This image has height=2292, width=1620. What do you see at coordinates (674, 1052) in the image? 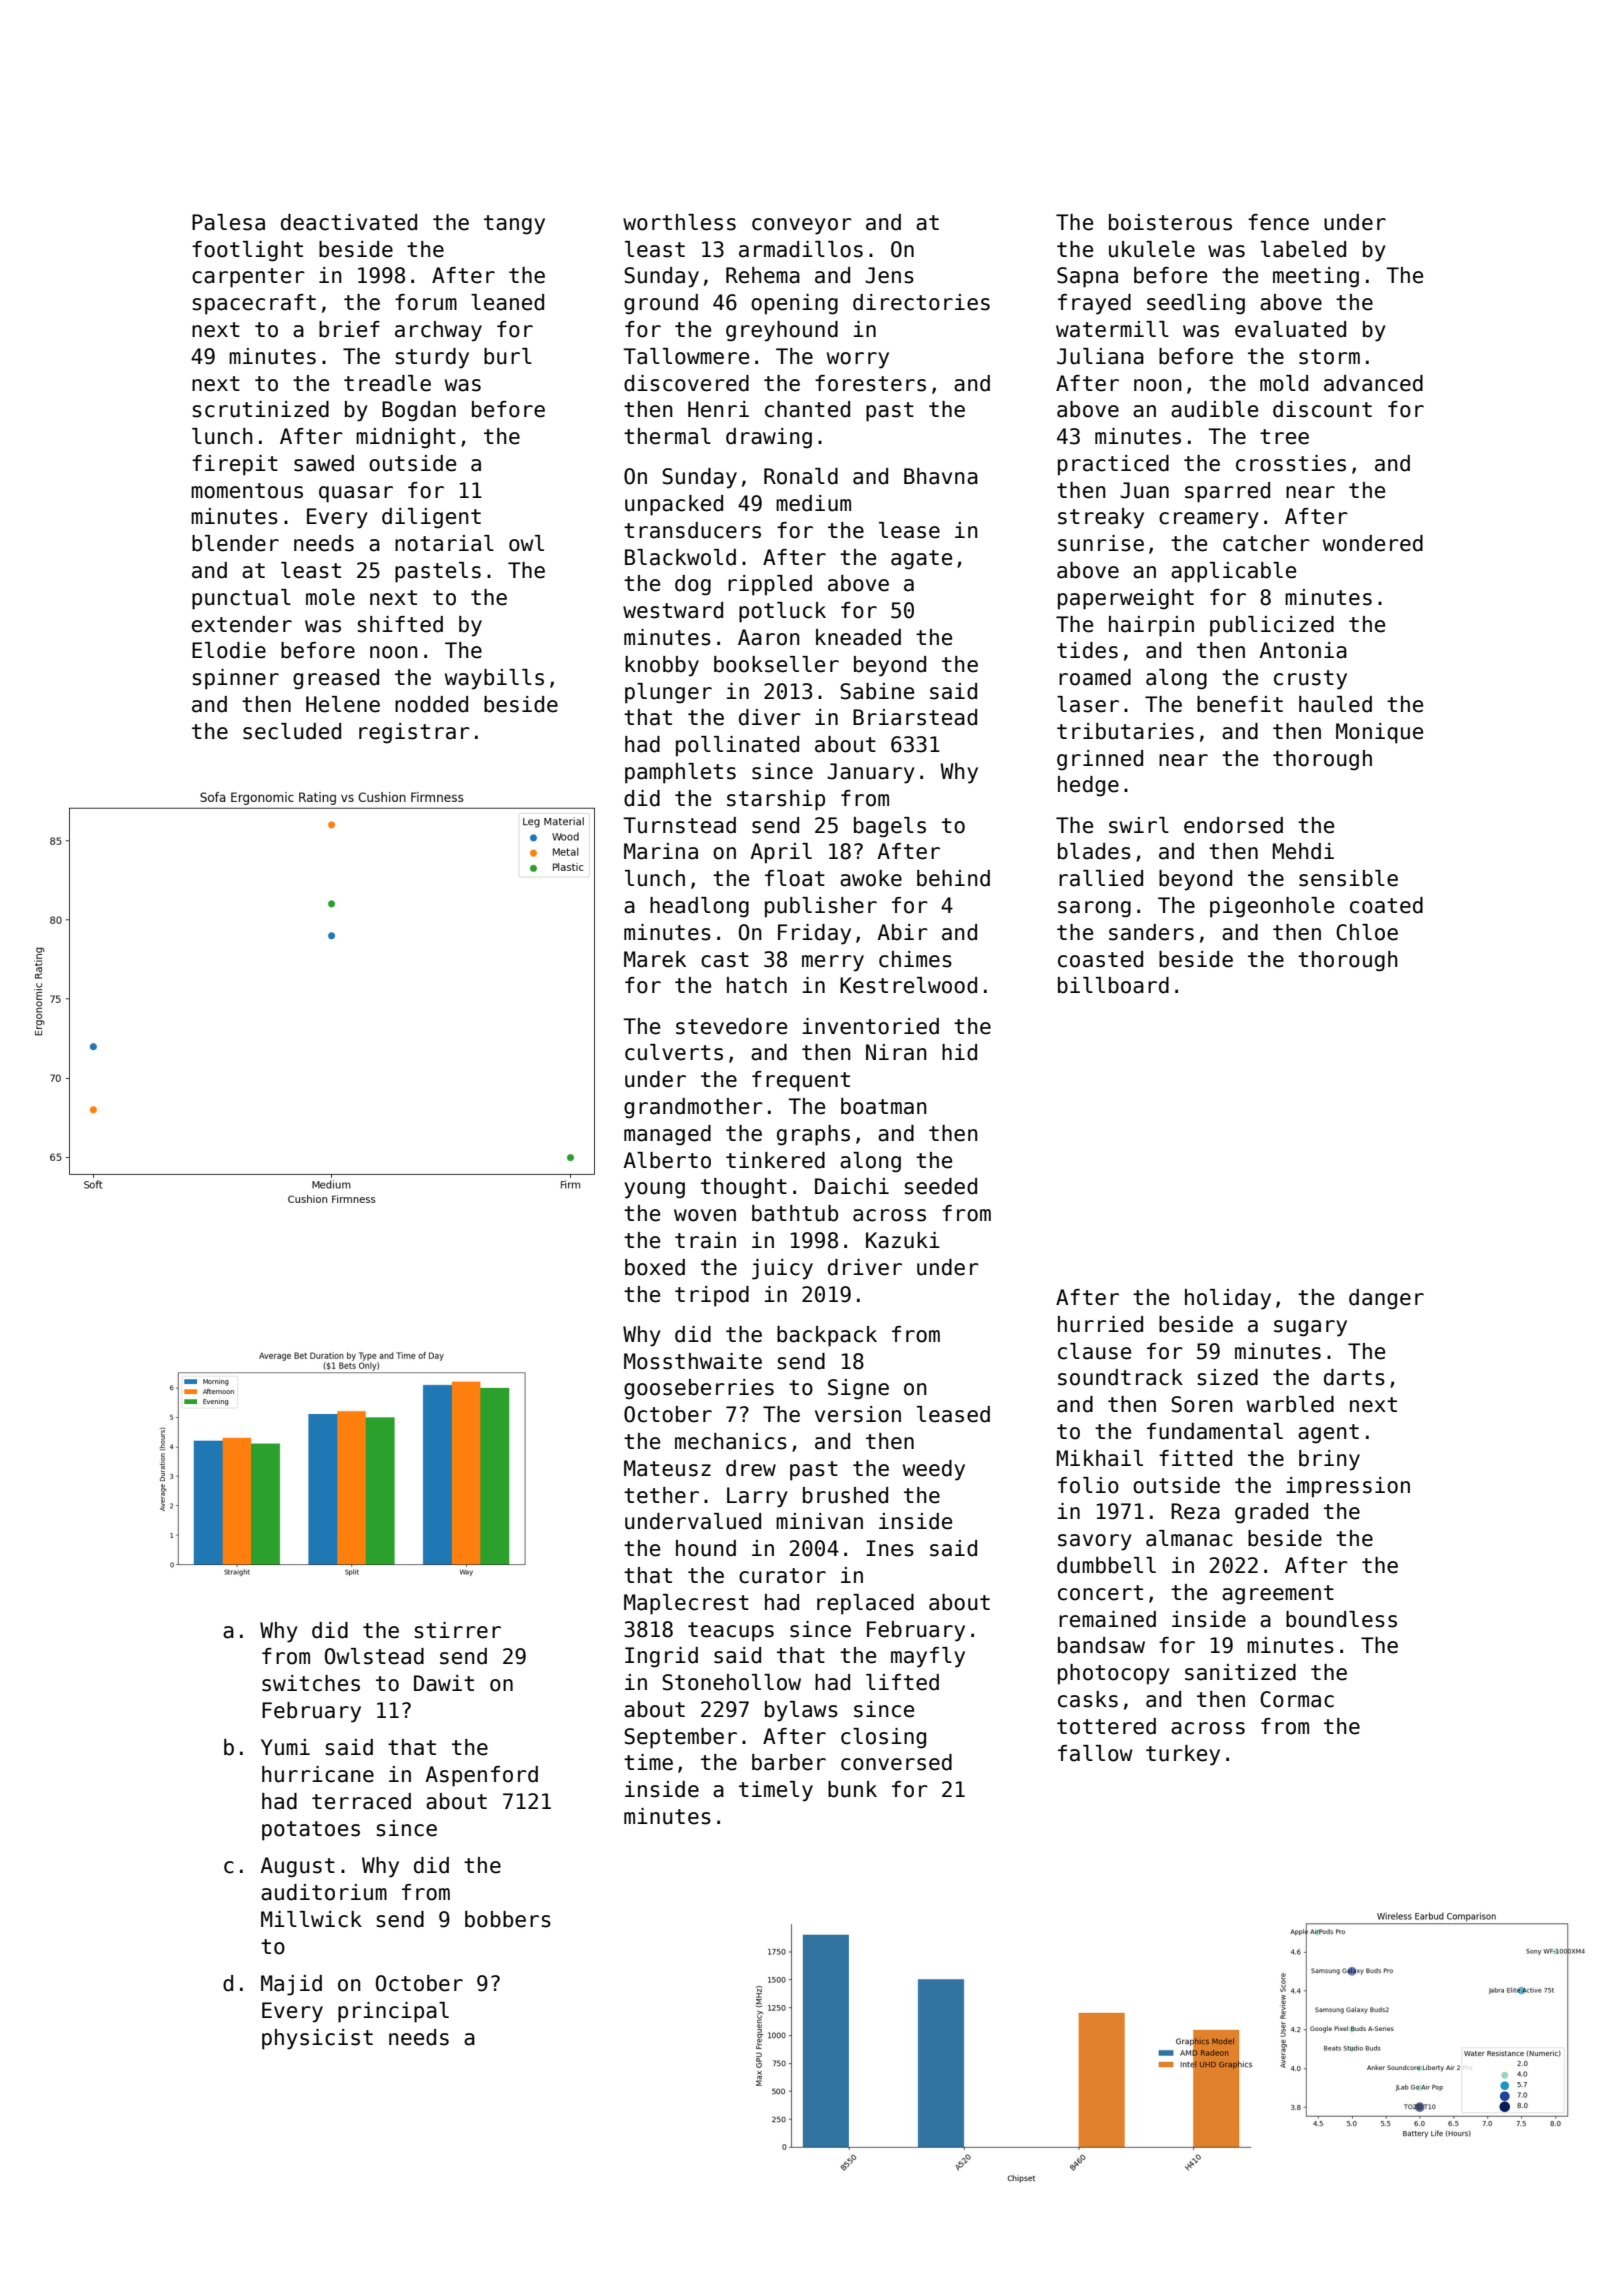
I see `culverts` at bounding box center [674, 1052].
